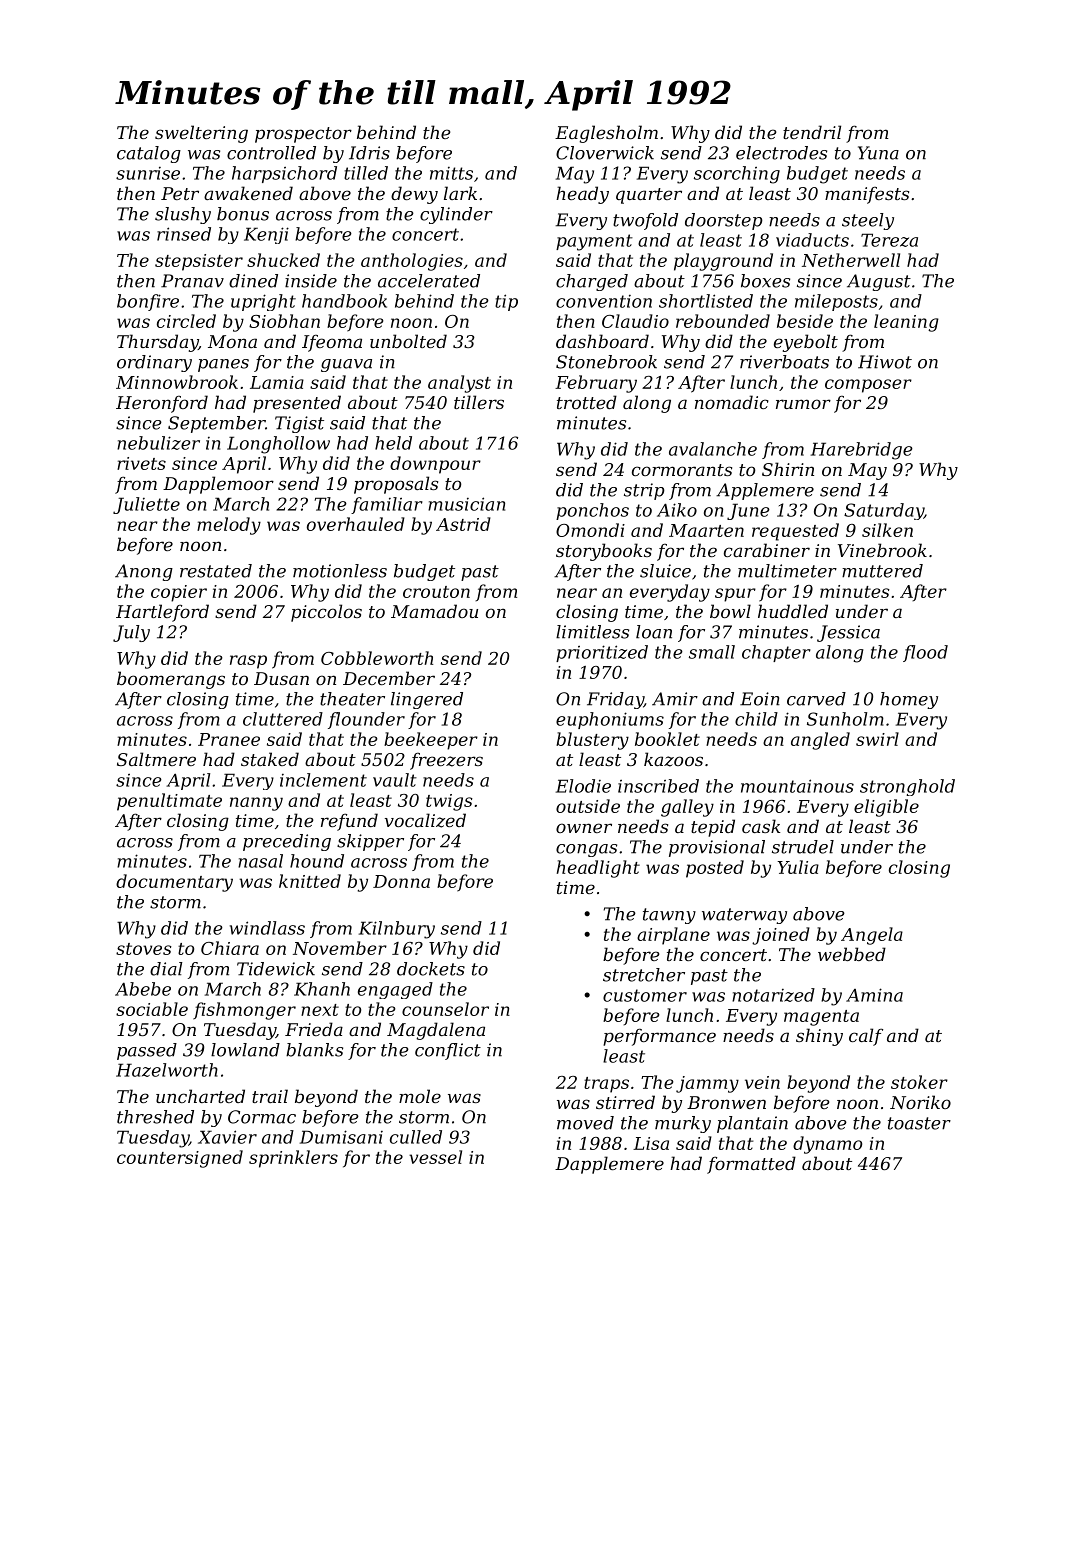 This image has height=1556, width=1075. Describe the element at coordinates (369, 153) in the image. I see `Idris` at that location.
